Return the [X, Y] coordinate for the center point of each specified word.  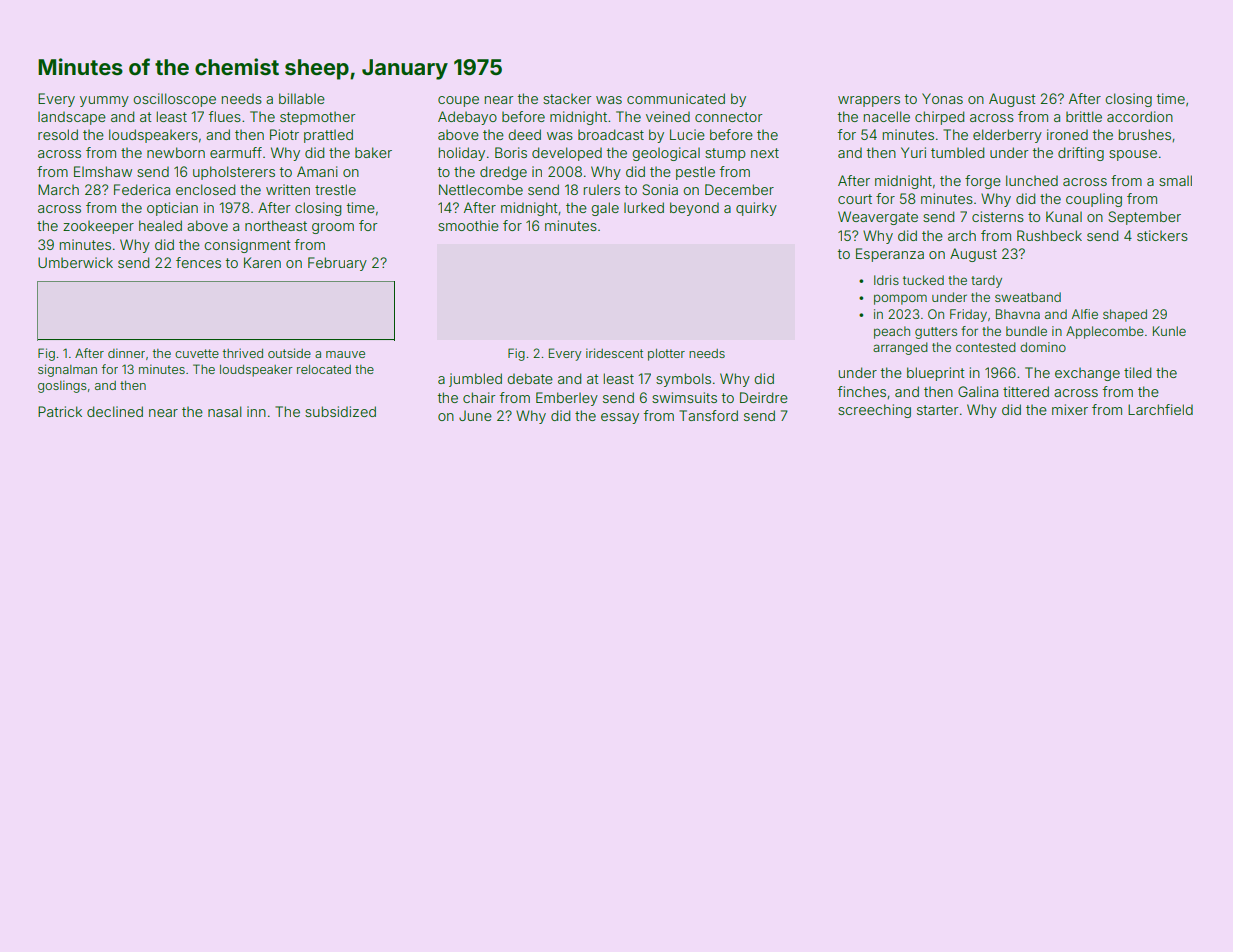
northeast [276, 225]
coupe [458, 101]
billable [302, 98]
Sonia [660, 189]
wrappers [869, 101]
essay [620, 418]
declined [115, 411]
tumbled [957, 152]
